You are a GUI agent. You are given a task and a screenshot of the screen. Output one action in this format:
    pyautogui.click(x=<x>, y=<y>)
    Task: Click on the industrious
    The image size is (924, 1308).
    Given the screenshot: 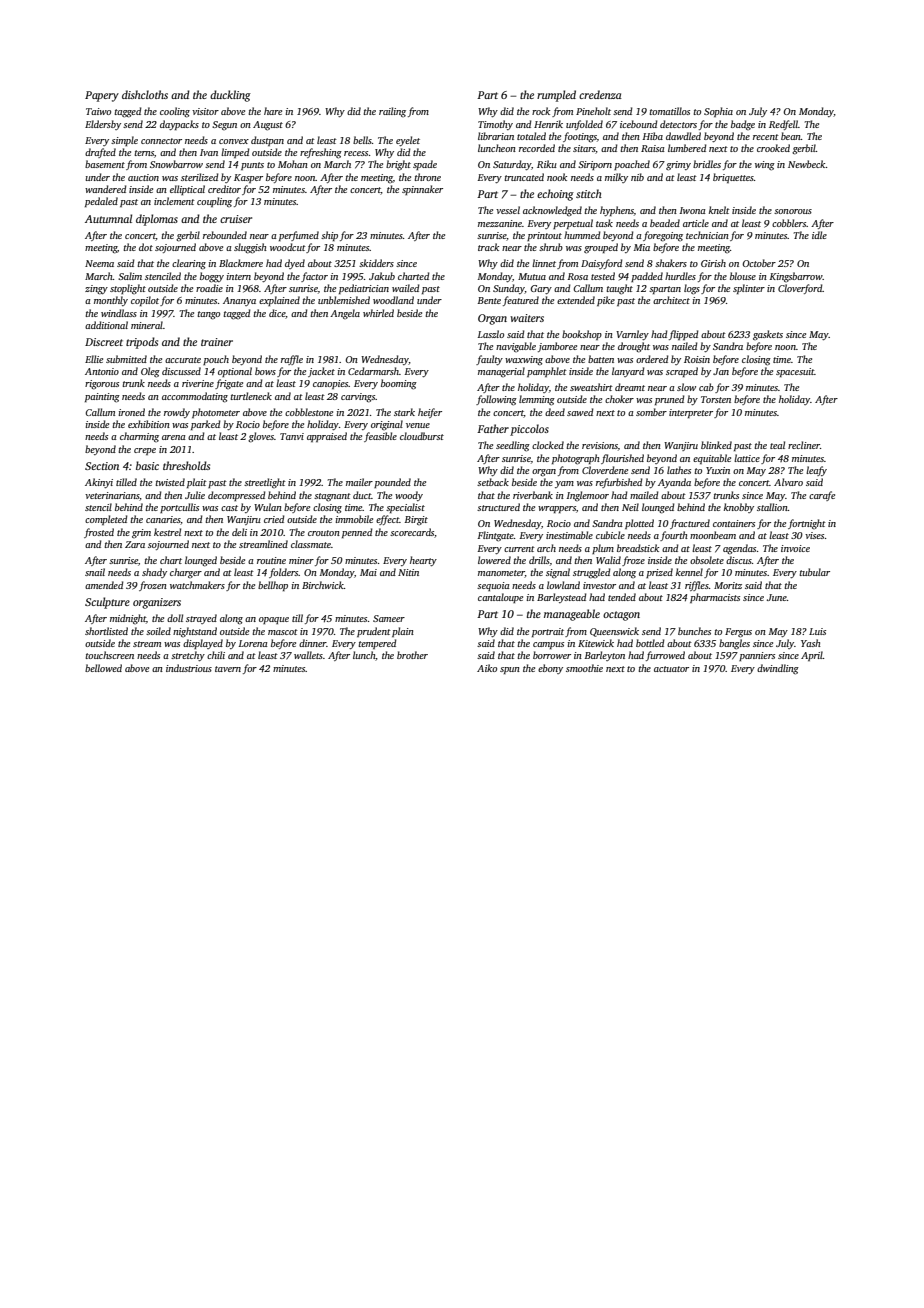 What is the action you would take?
    pyautogui.click(x=189, y=668)
